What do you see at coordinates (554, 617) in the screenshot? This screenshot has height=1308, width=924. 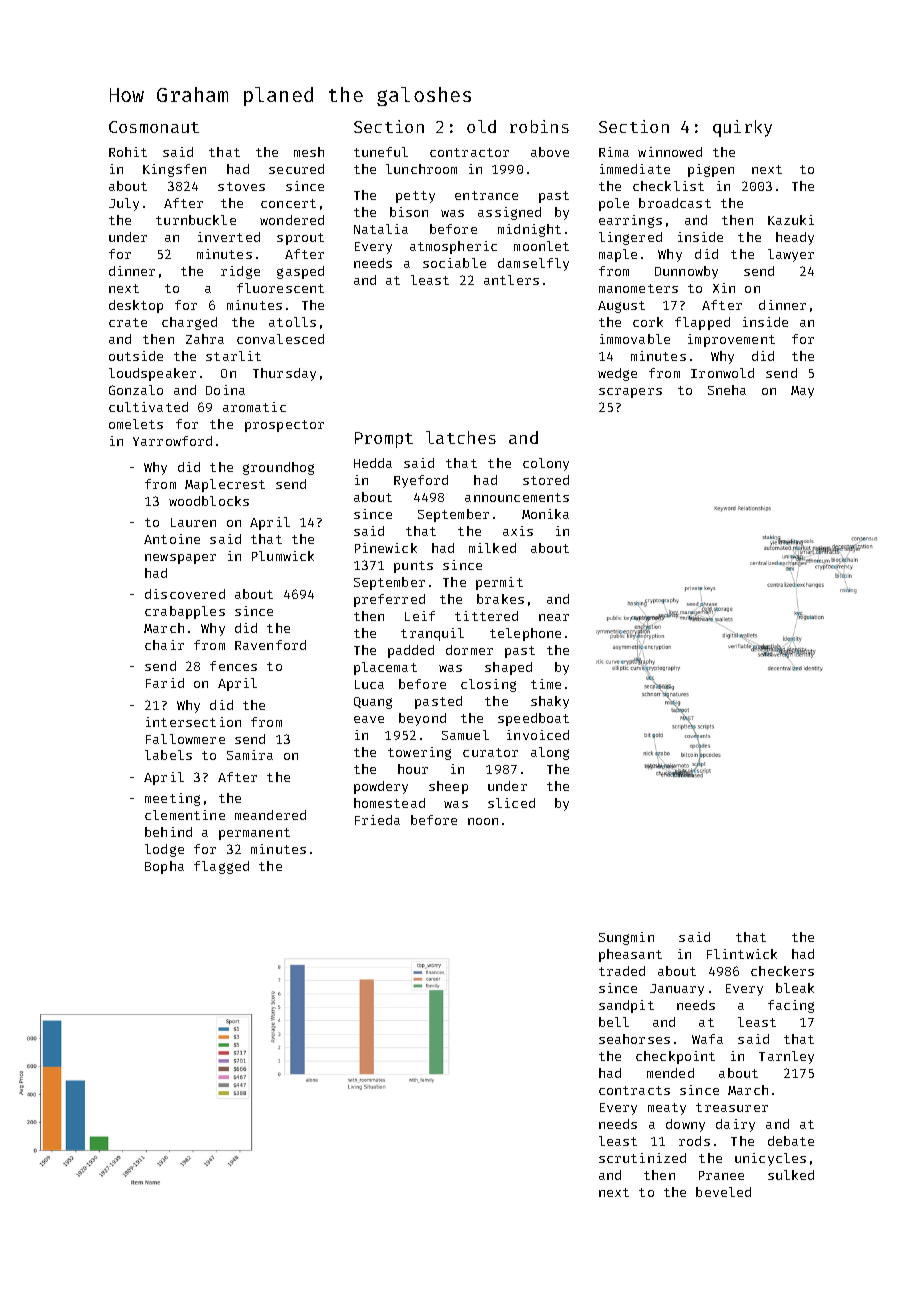 I see `near` at bounding box center [554, 617].
